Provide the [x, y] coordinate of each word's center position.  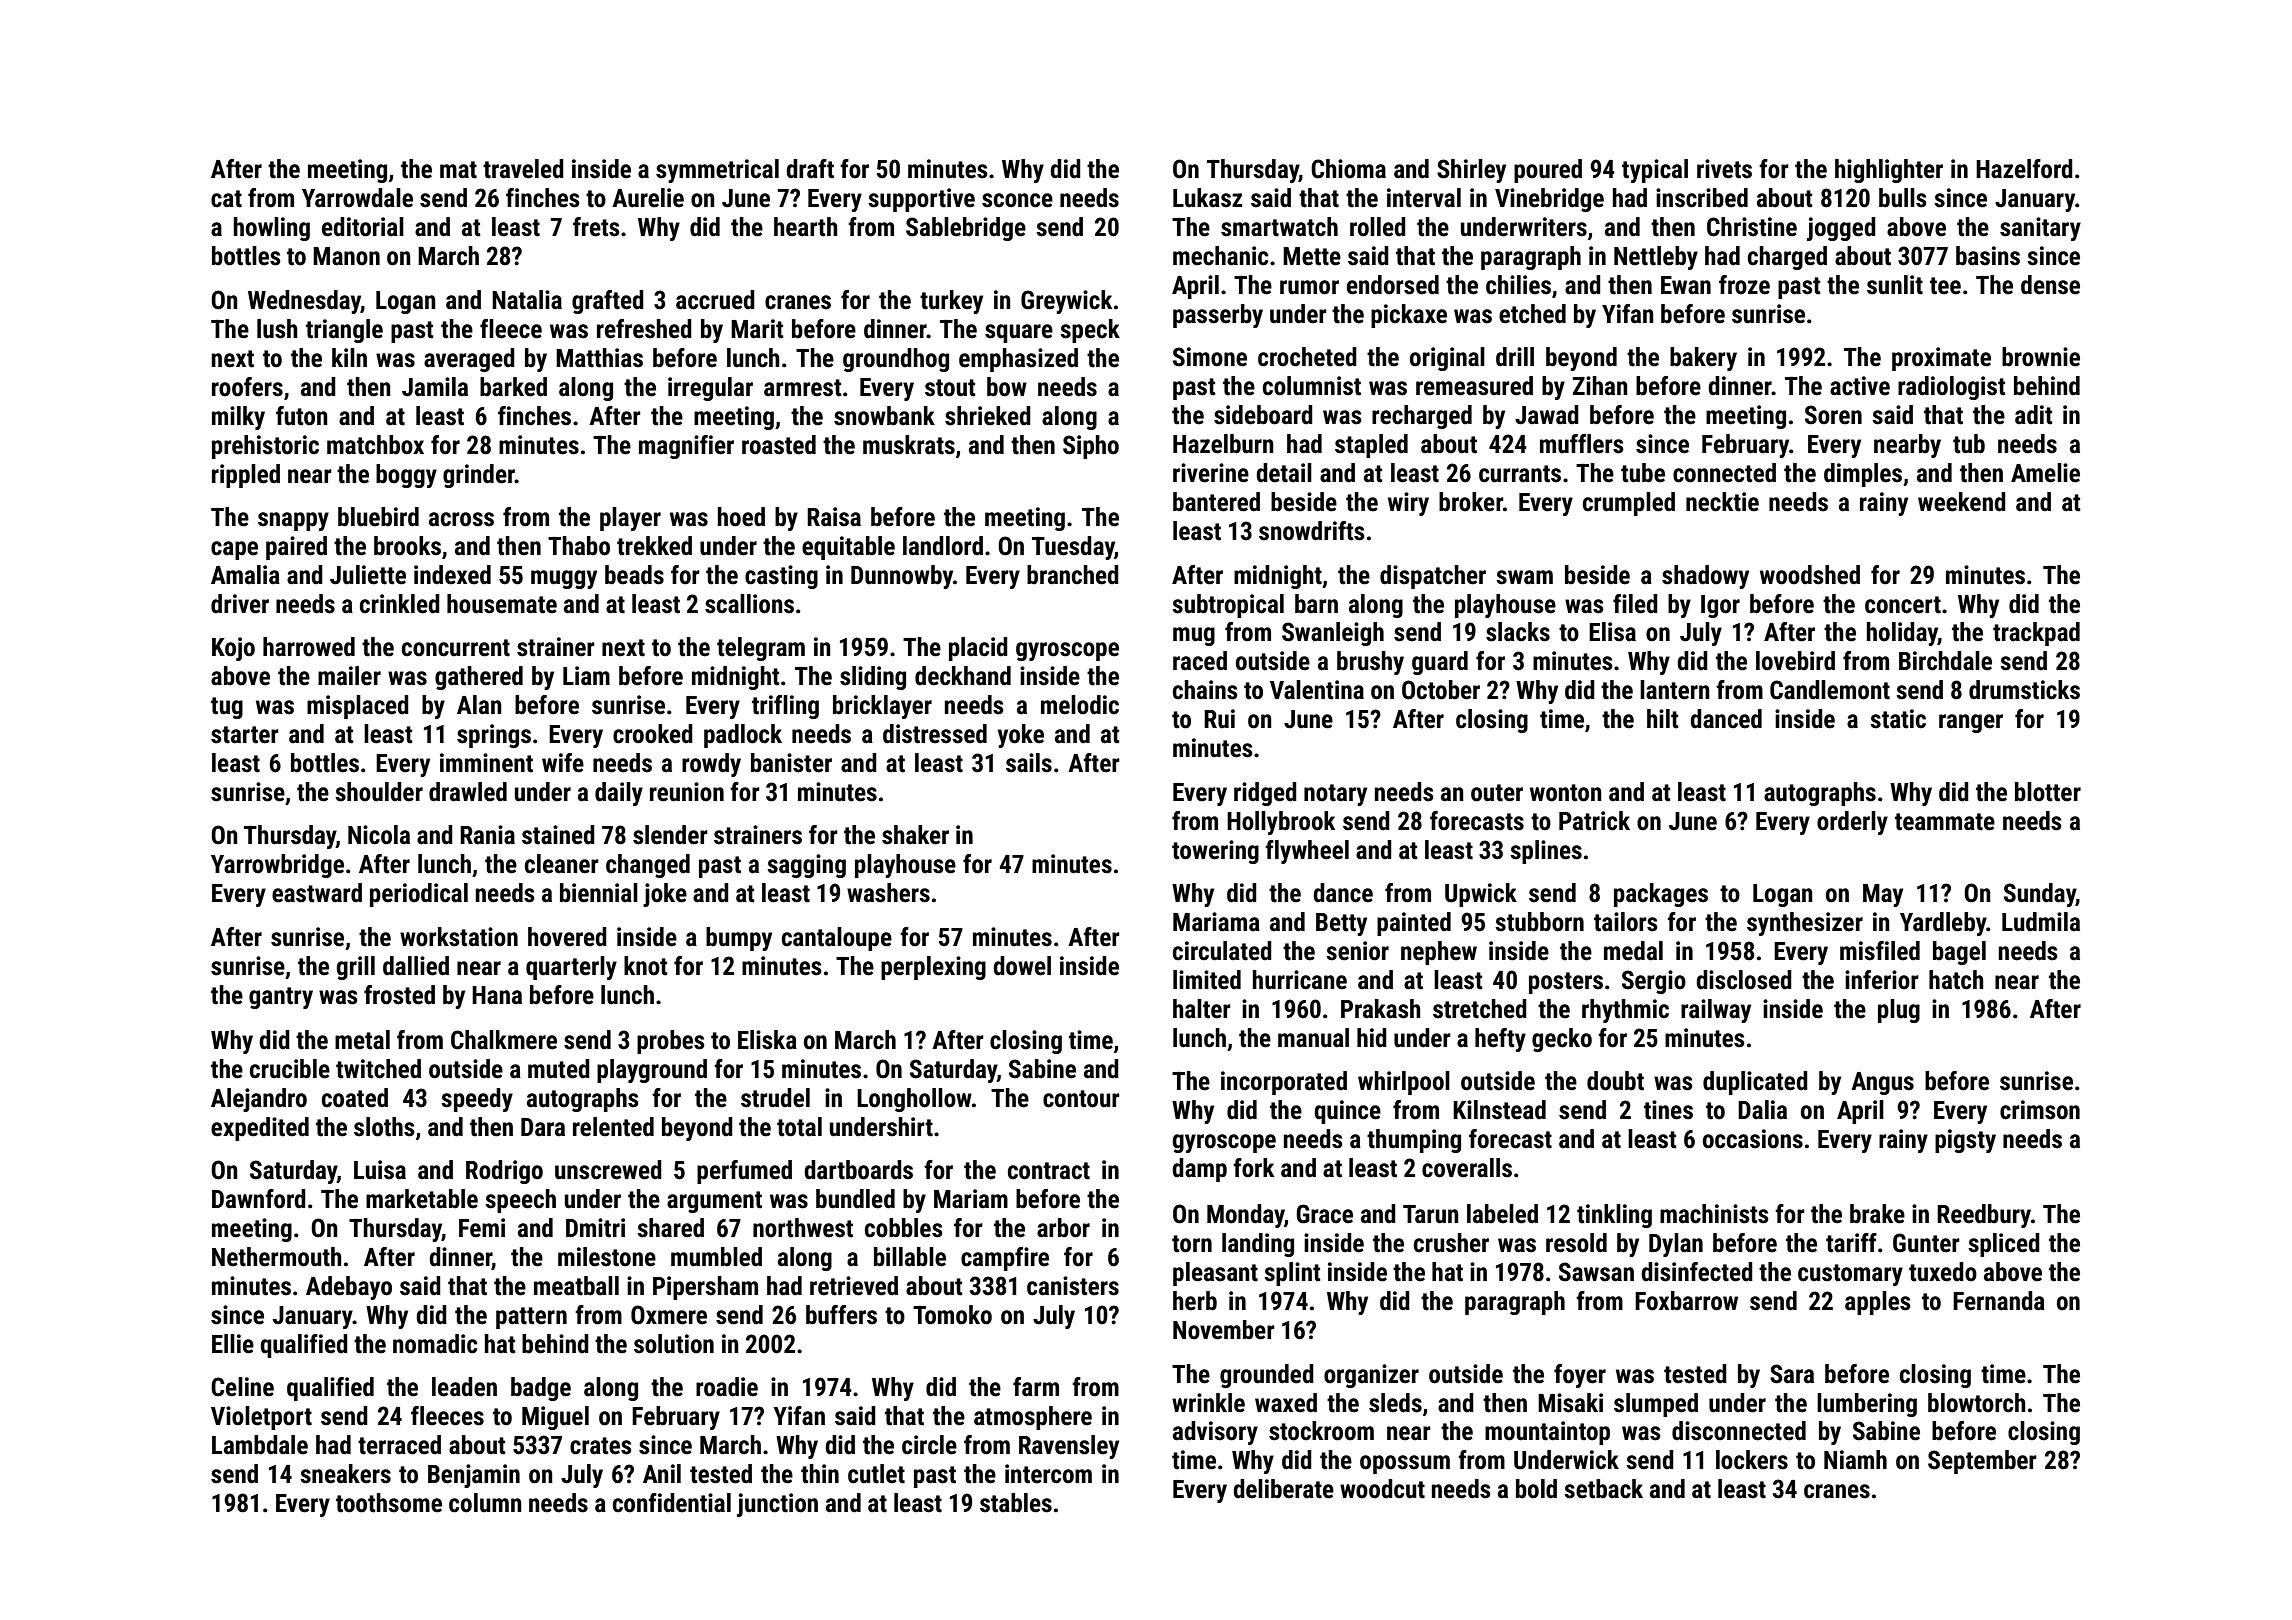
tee [1945, 286]
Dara [543, 1127]
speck [1090, 331]
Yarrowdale [357, 198]
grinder [479, 476]
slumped [1656, 1405]
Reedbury [1984, 1216]
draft [810, 169]
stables [1016, 1503]
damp [1199, 1170]
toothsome [389, 1503]
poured [1548, 171]
